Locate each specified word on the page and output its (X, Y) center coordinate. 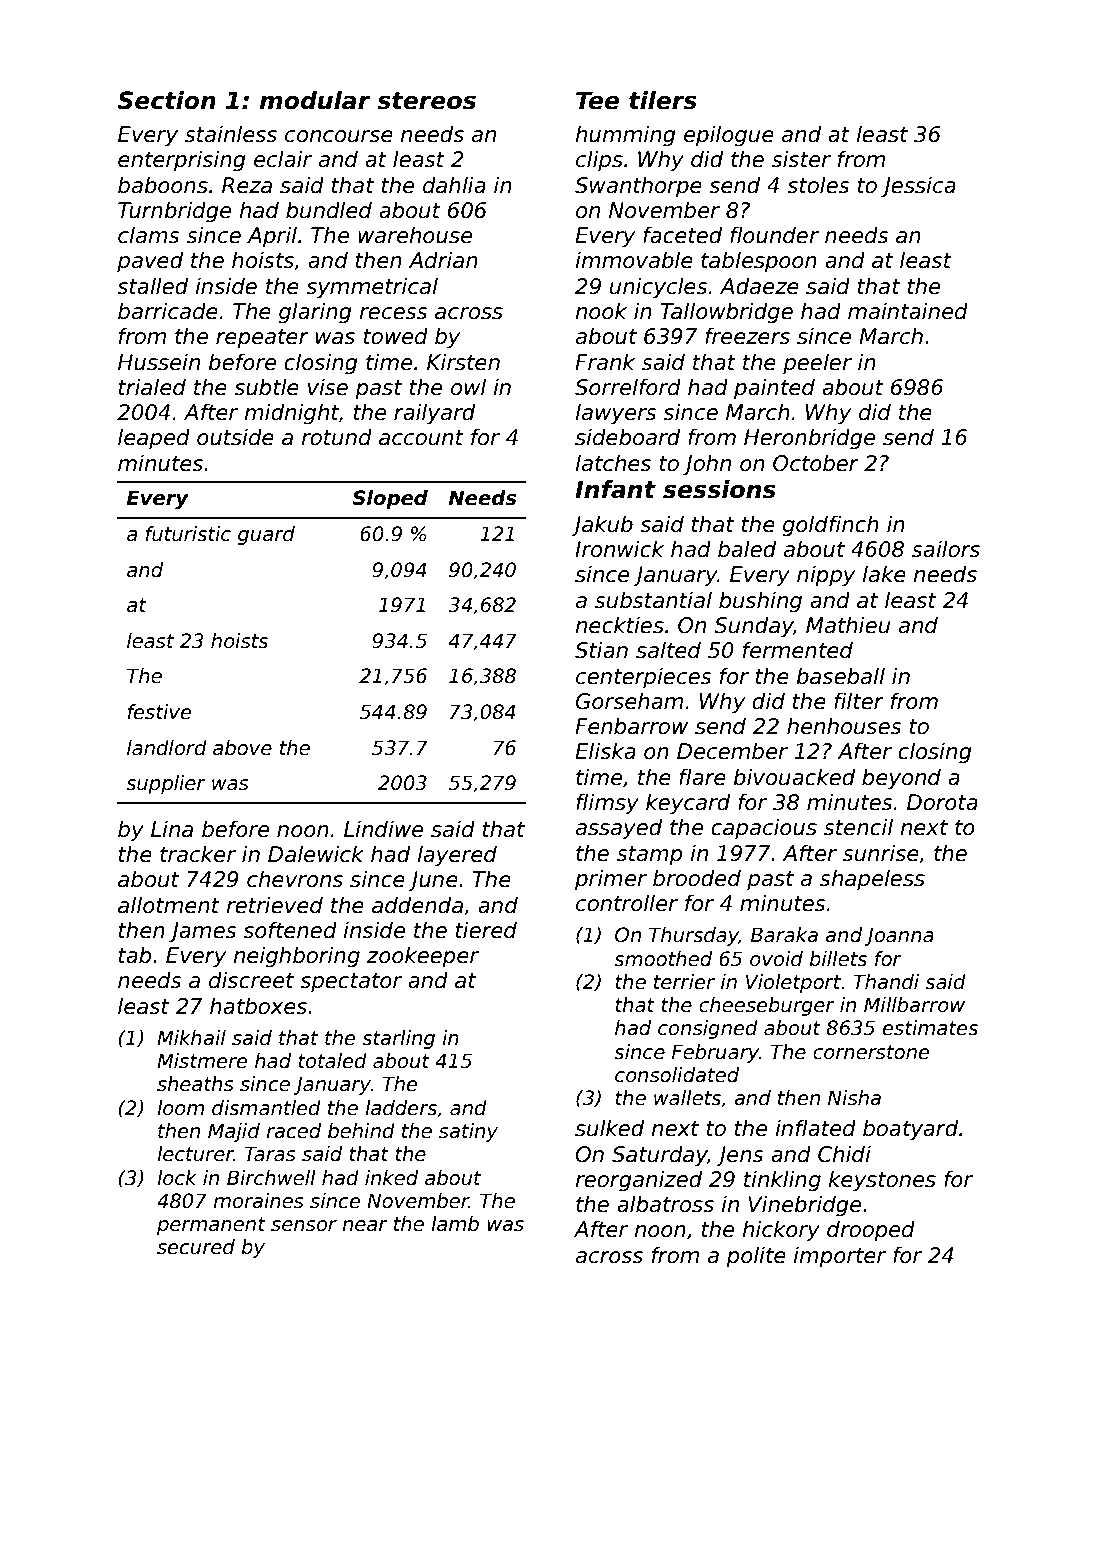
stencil (858, 827)
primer (611, 880)
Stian (601, 650)
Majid (234, 1132)
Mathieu (848, 625)
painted (774, 389)
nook (601, 311)
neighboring (296, 957)
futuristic (188, 534)
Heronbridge (809, 439)
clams (149, 235)
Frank (605, 362)
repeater (262, 339)
